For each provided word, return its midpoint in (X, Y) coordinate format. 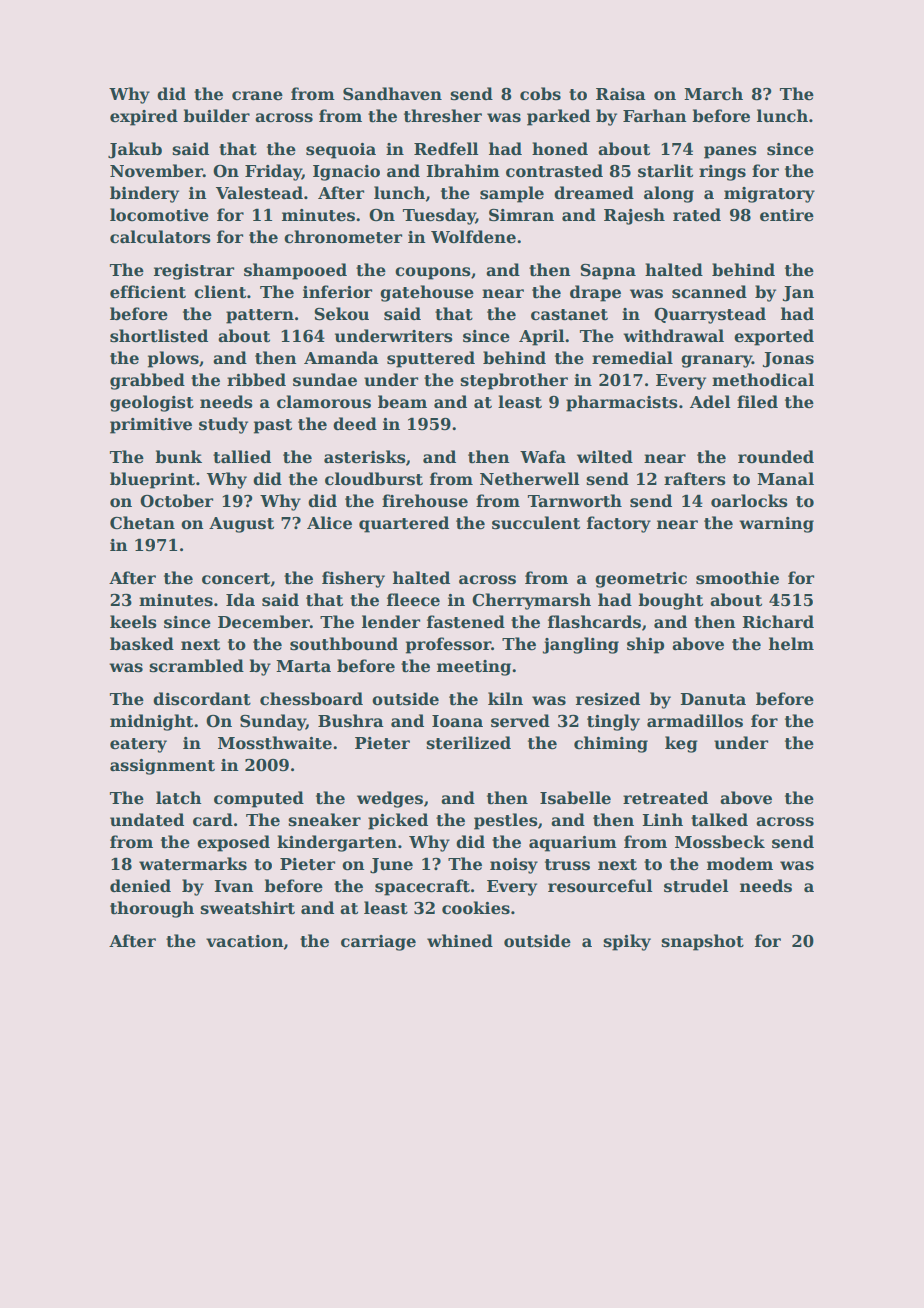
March (713, 94)
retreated (665, 798)
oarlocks (749, 501)
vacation (245, 941)
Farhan (655, 115)
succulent (536, 523)
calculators (160, 237)
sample (512, 194)
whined (460, 941)
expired (144, 117)
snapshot (702, 942)
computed (259, 799)
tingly (613, 722)
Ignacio (346, 173)
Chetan (142, 523)
